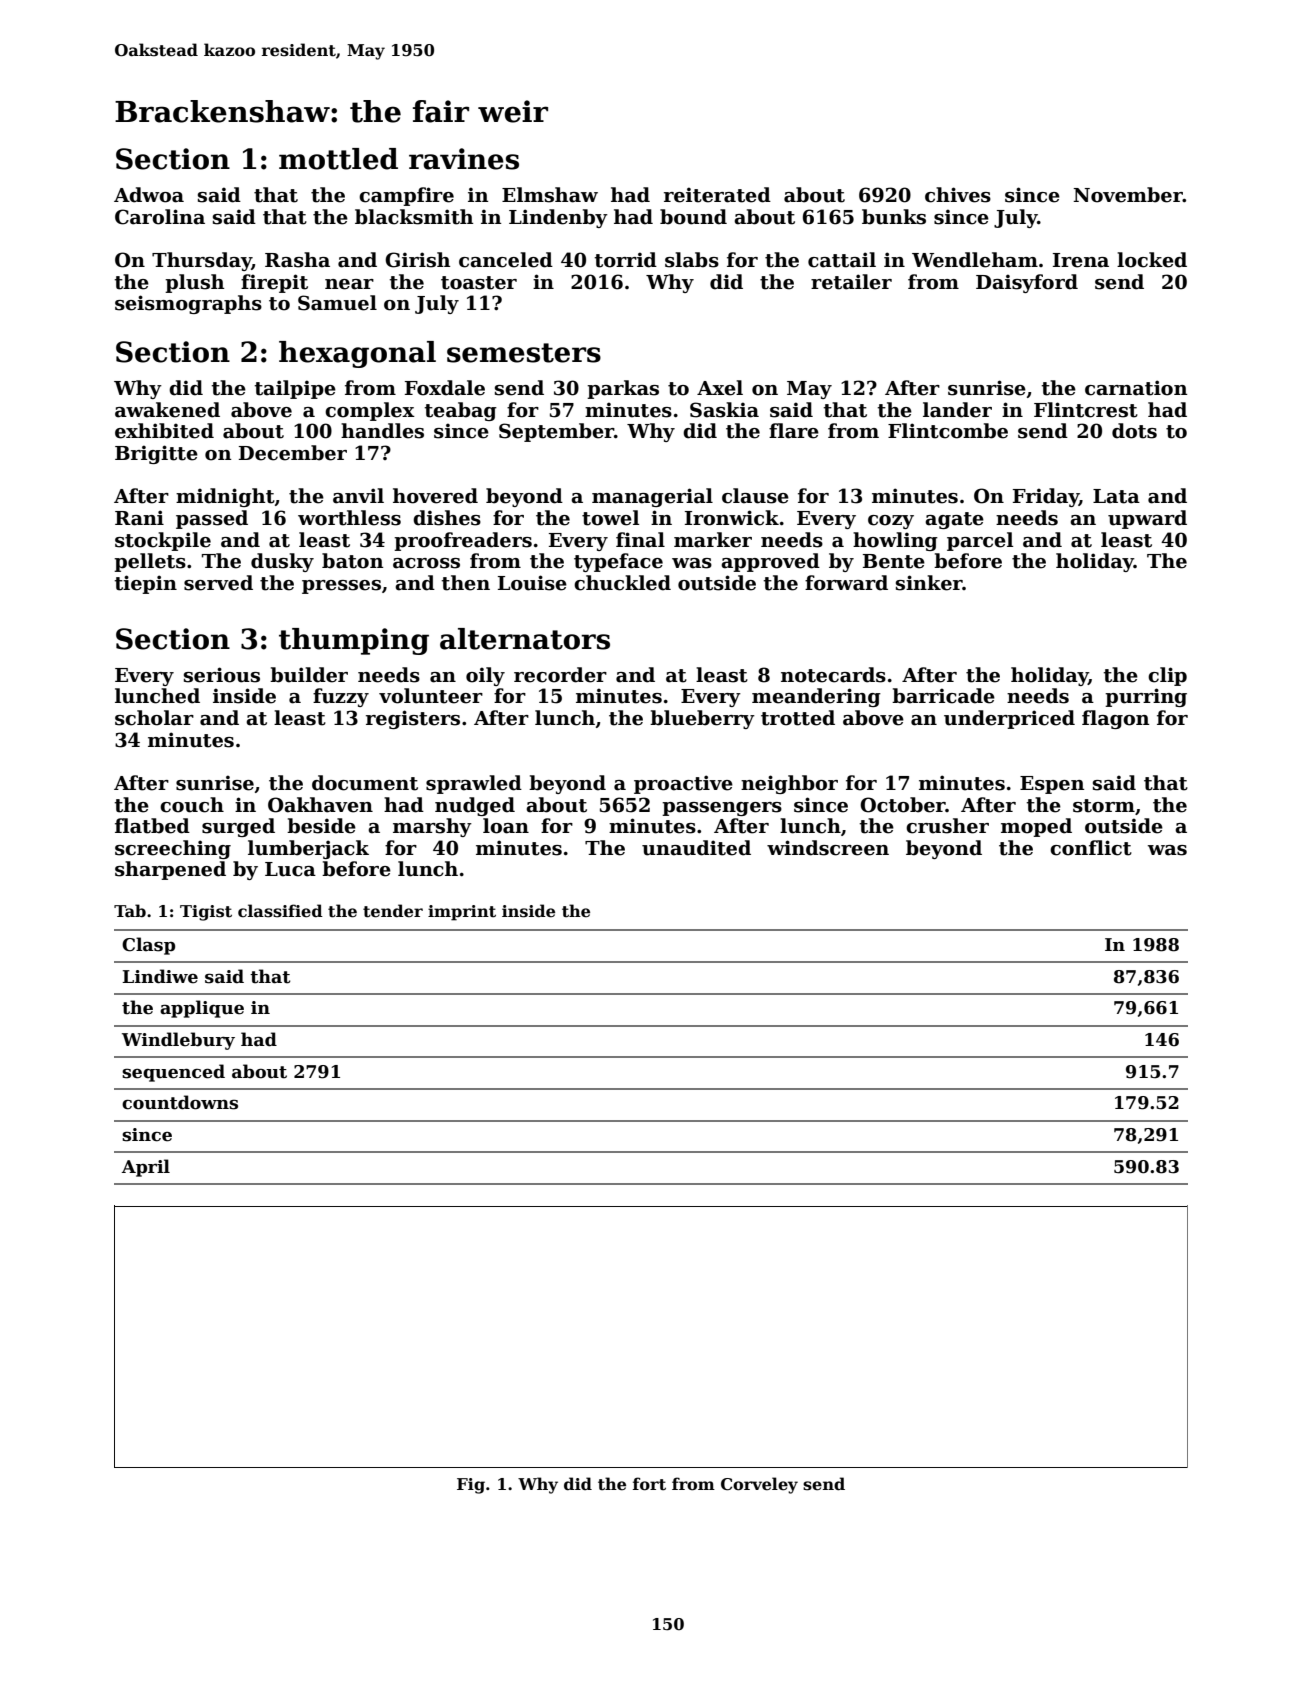 The height and width of the image is (1685, 1302). I want to click on Daisyford, so click(1027, 283).
